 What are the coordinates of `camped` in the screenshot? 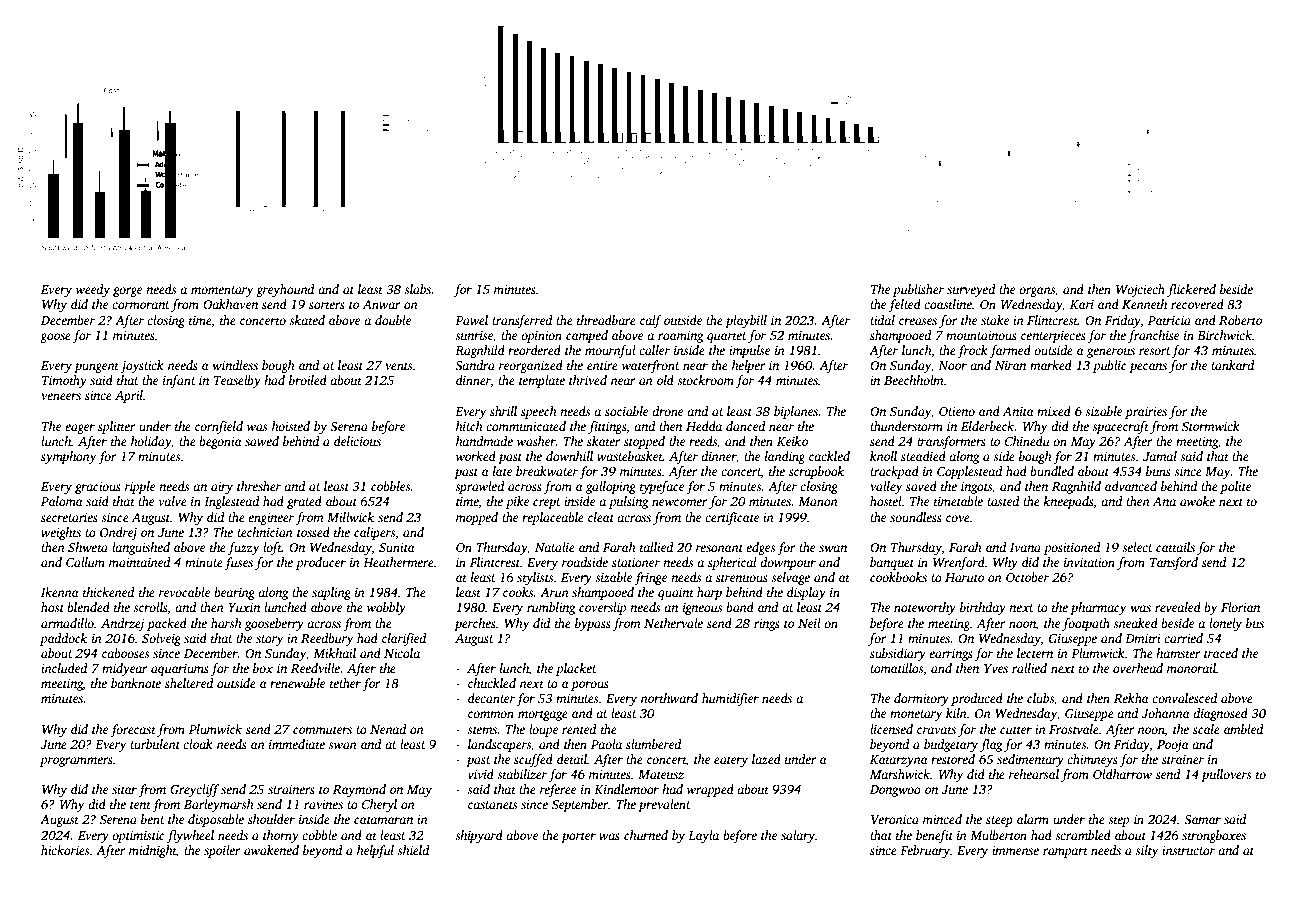 It's located at (587, 336).
